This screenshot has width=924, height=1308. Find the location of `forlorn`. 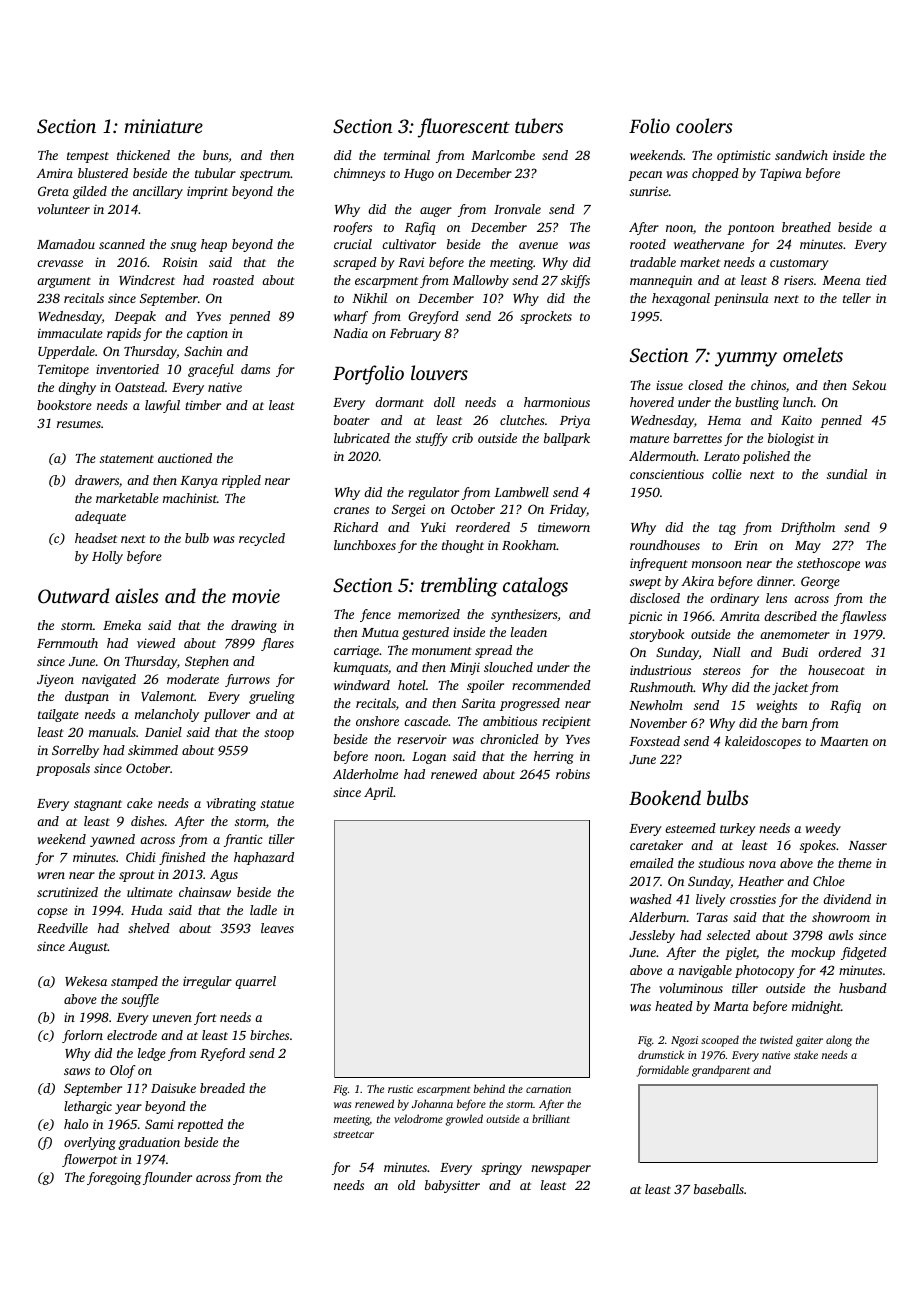

forlorn is located at coordinates (82, 1036).
